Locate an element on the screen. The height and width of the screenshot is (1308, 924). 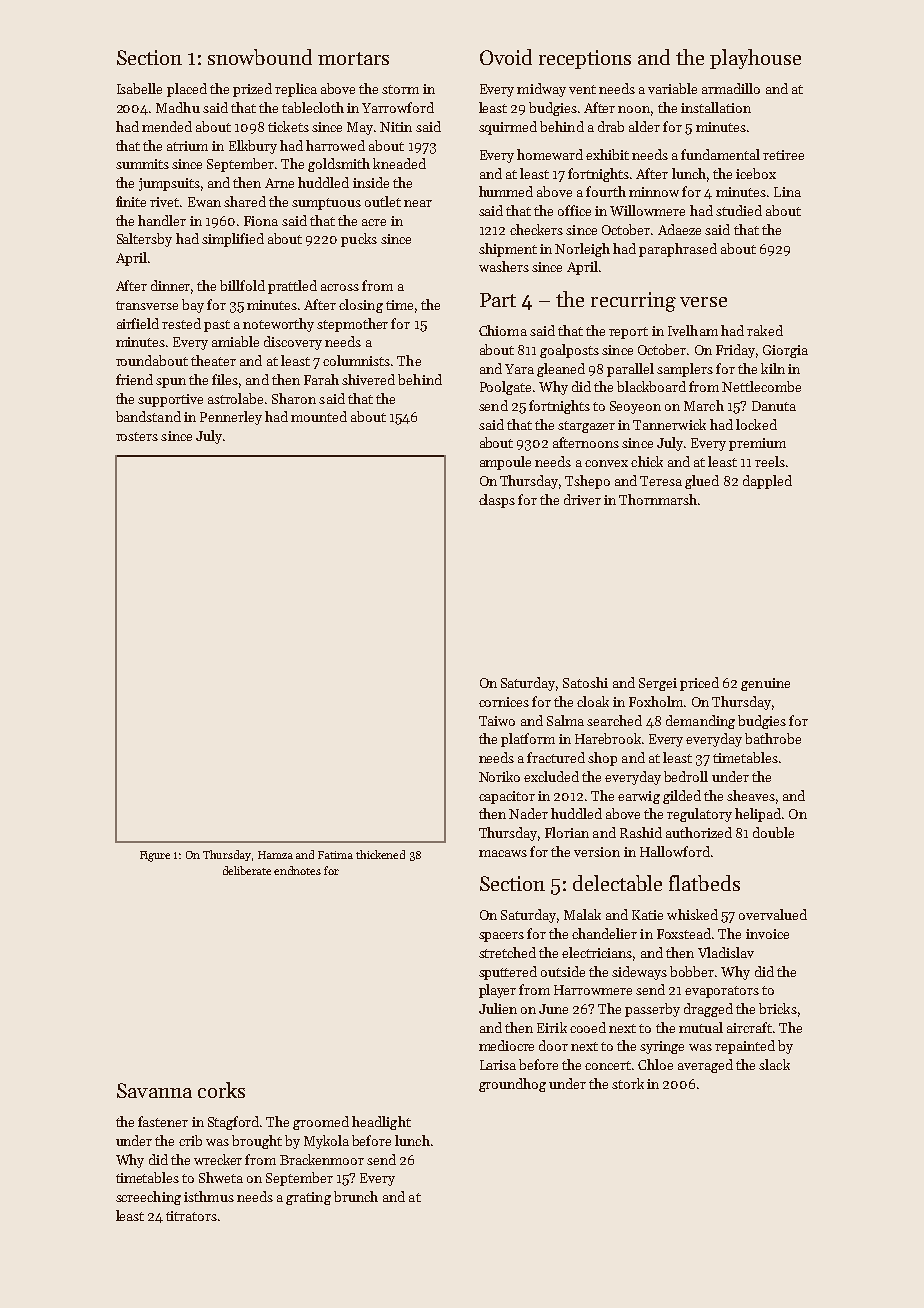
shivered is located at coordinates (368, 379).
